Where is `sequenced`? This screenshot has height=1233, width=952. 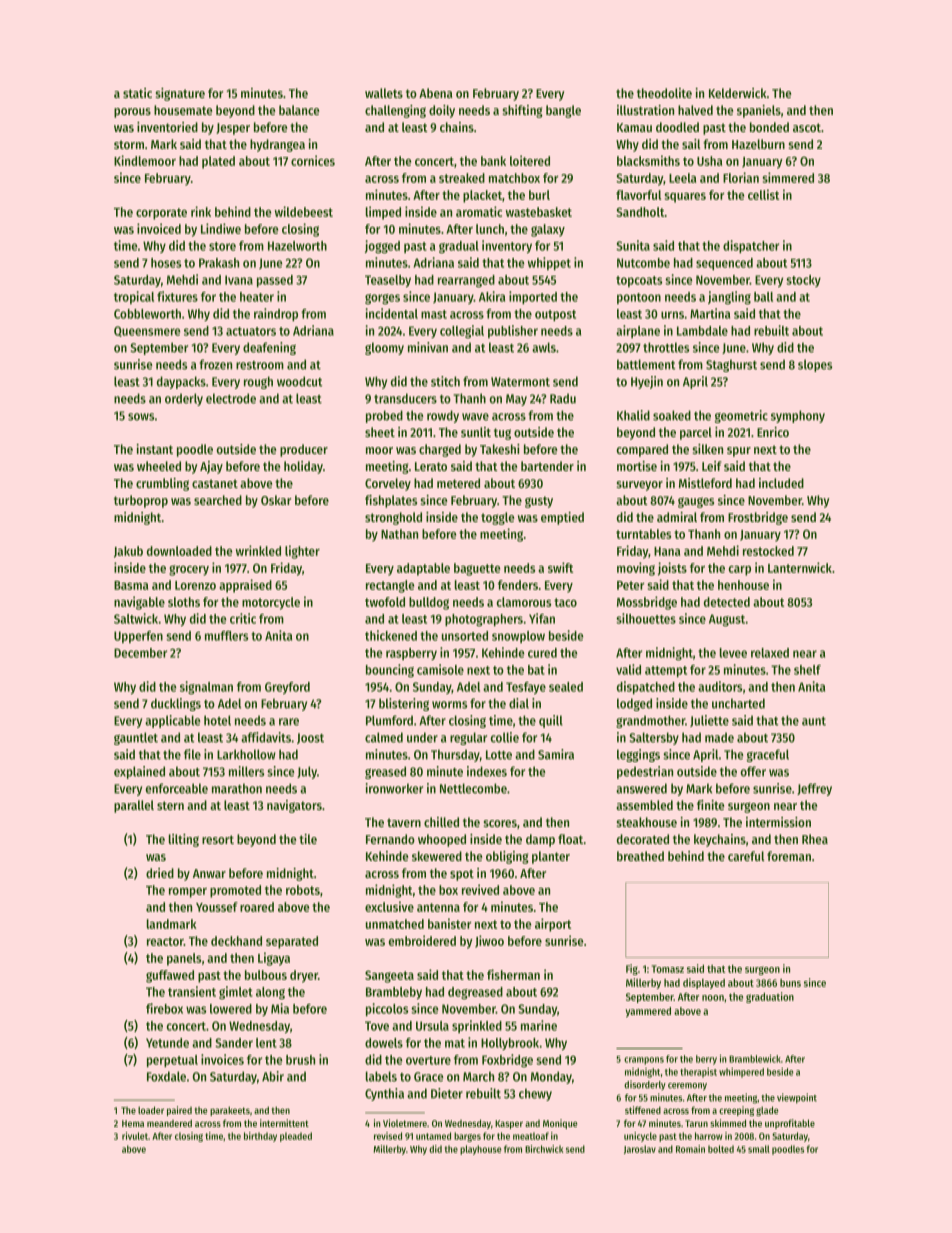
sequenced is located at coordinates (724, 264).
